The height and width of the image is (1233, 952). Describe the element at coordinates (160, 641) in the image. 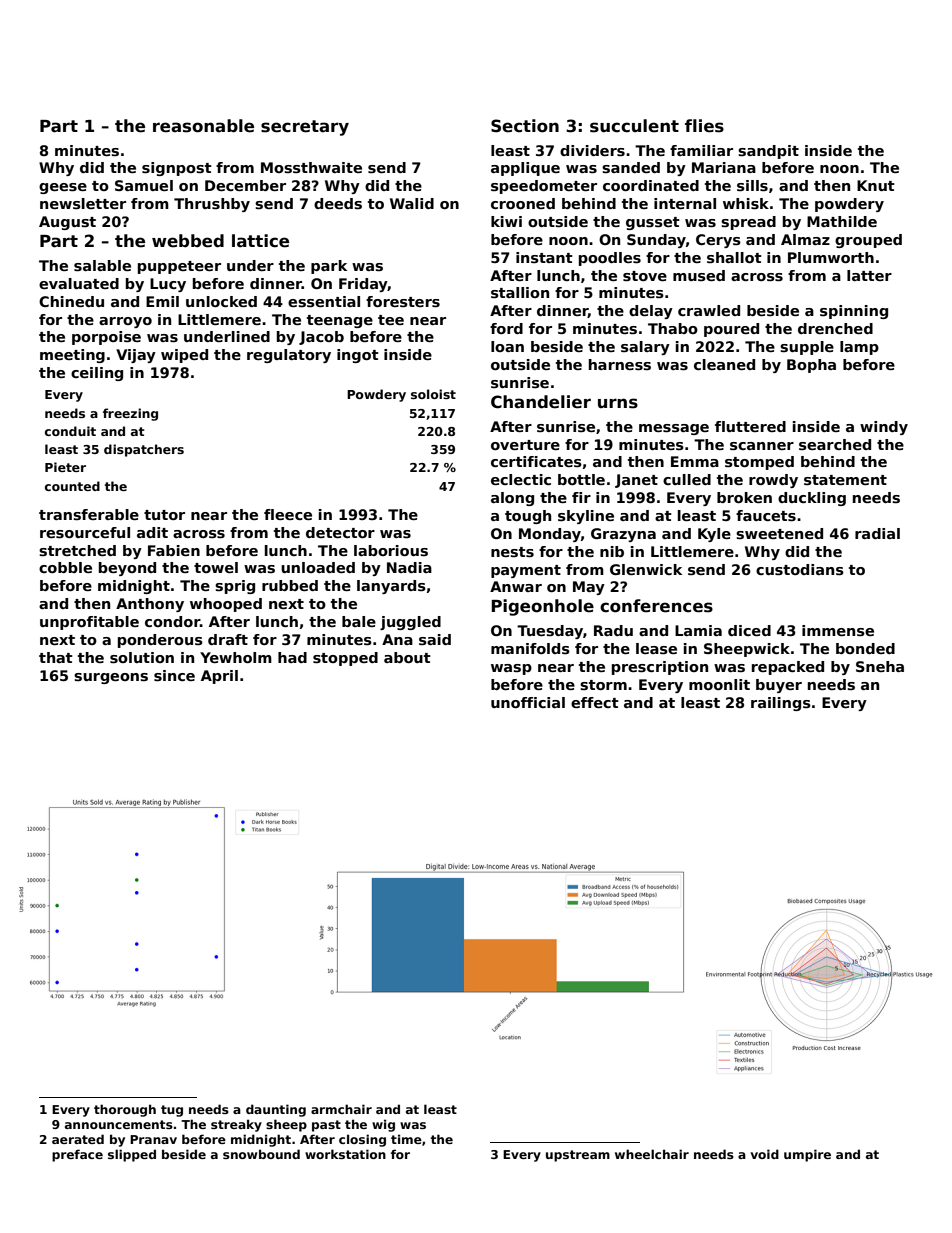

I see `ponderous` at that location.
